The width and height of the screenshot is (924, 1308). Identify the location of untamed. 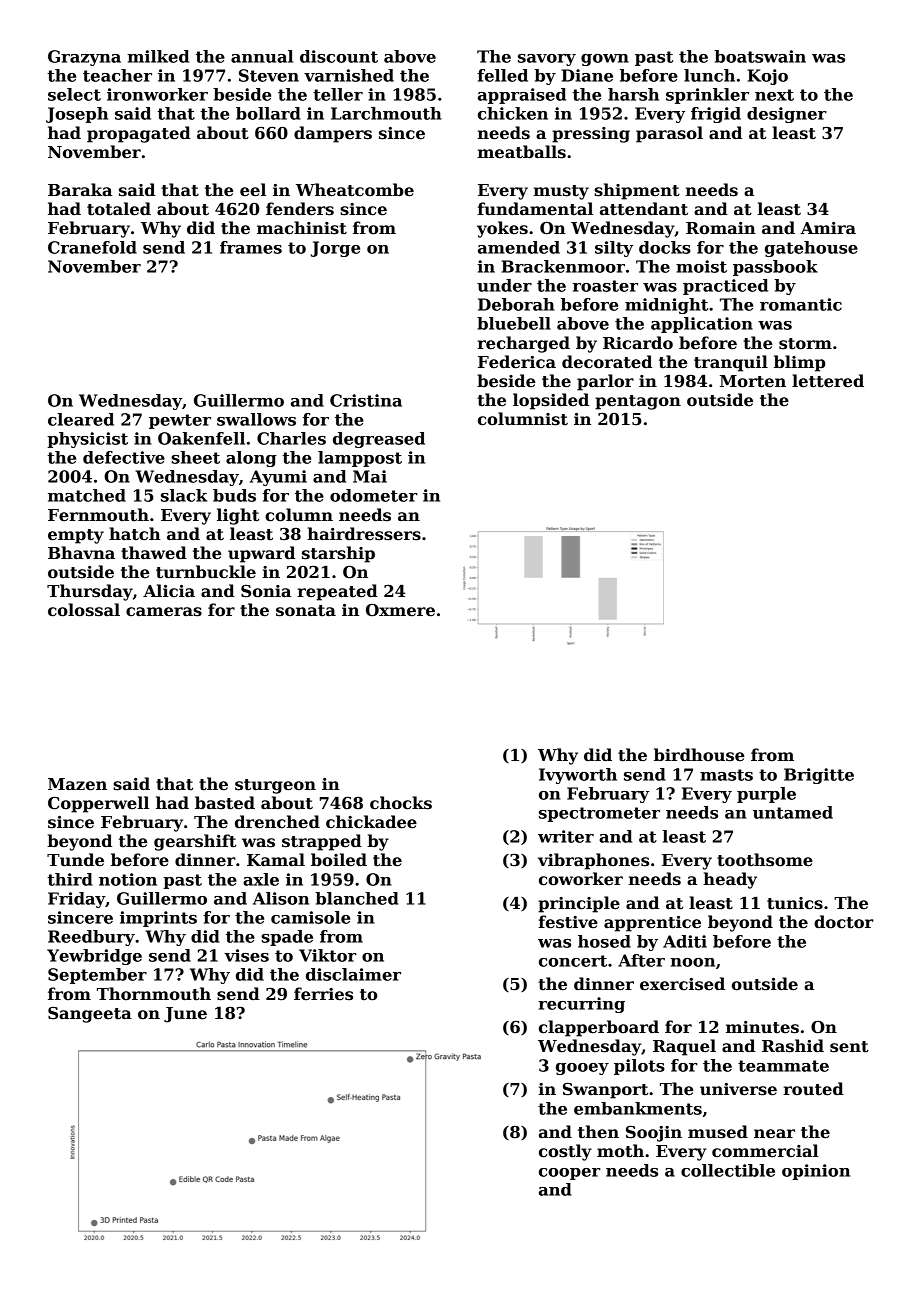
(793, 812).
